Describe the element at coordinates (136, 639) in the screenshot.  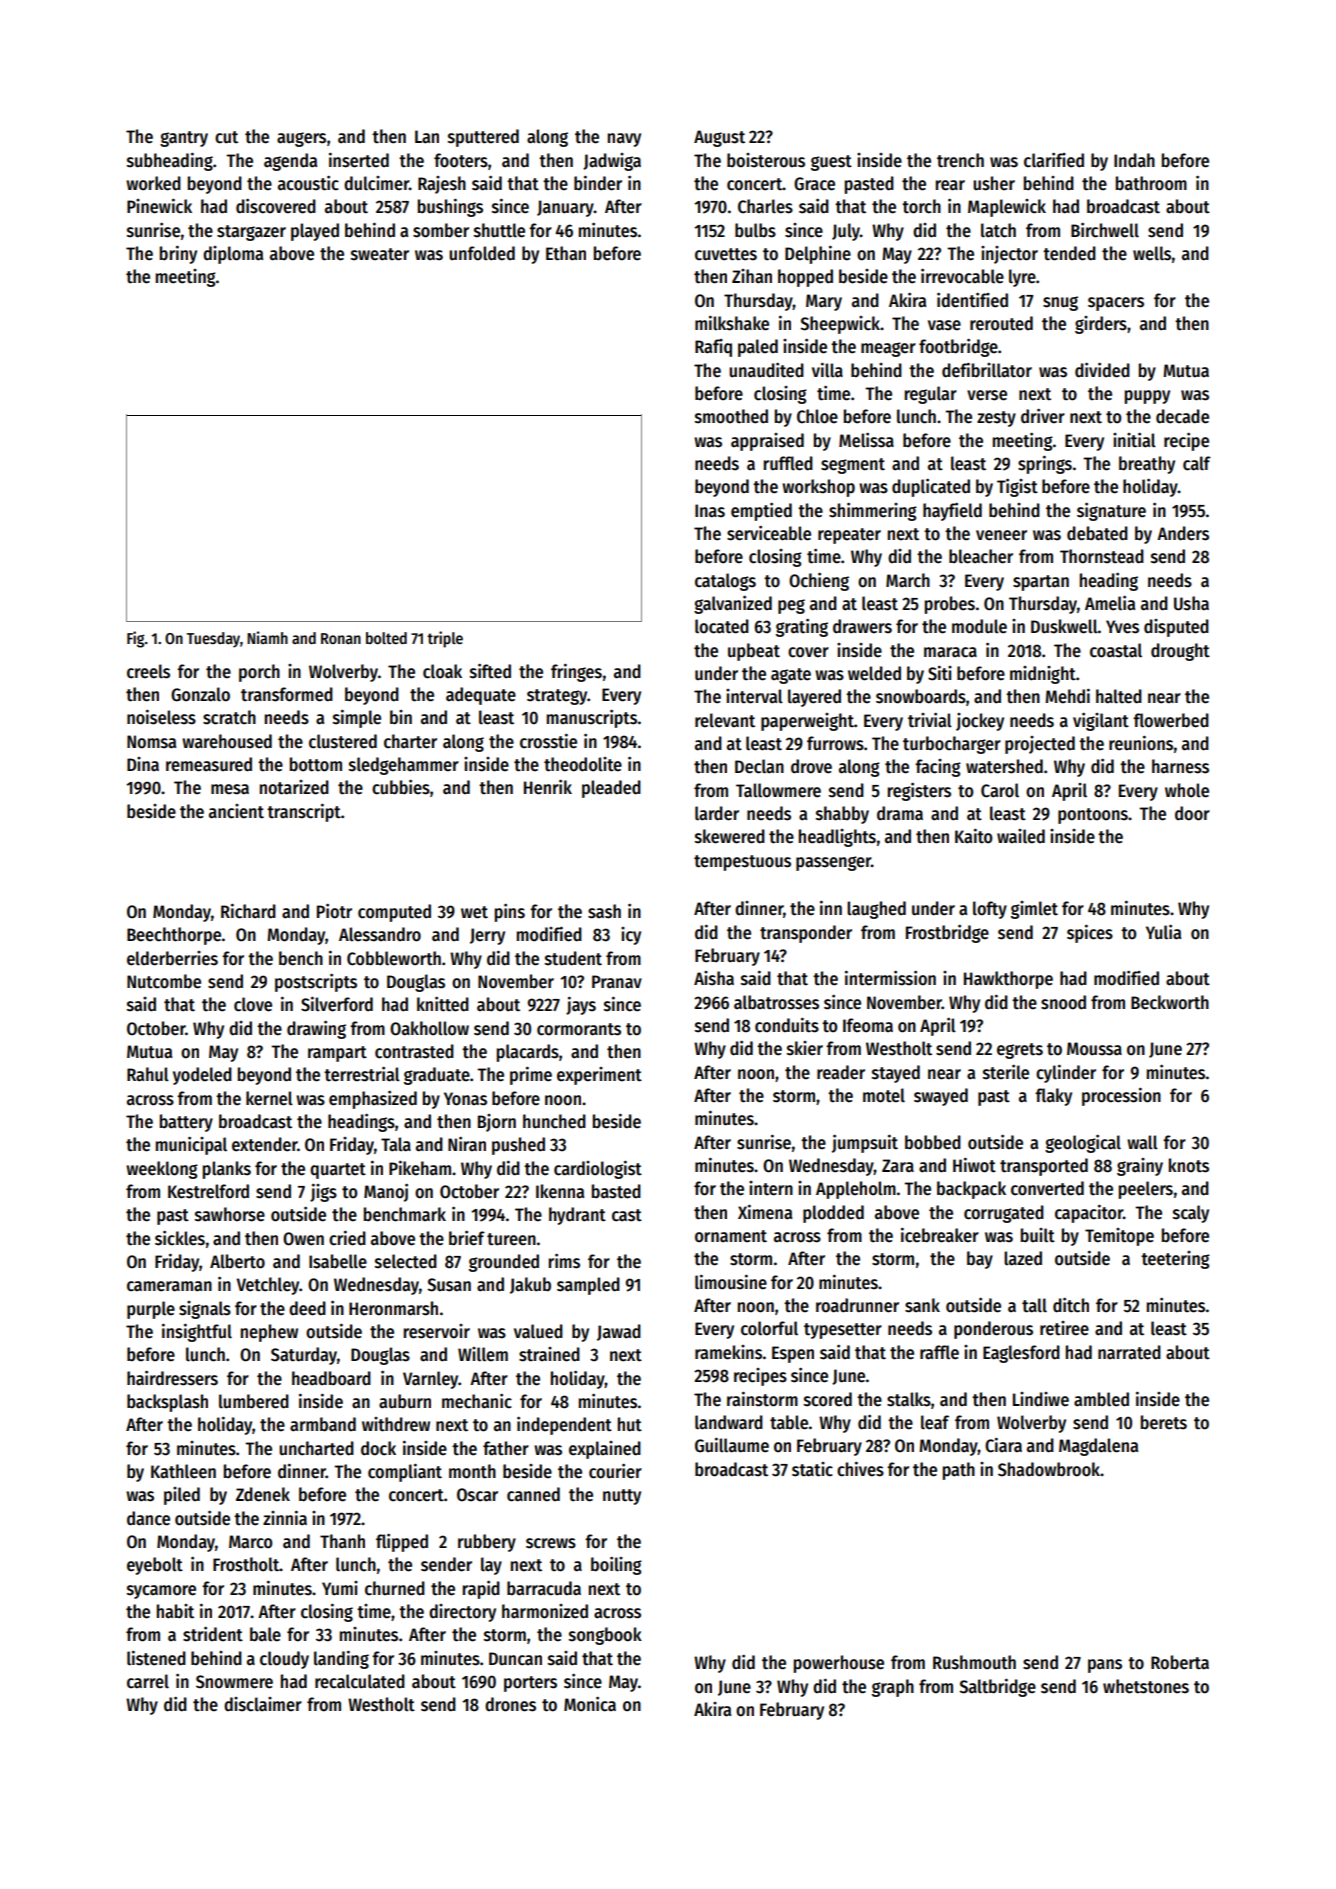
I see `Fig` at that location.
